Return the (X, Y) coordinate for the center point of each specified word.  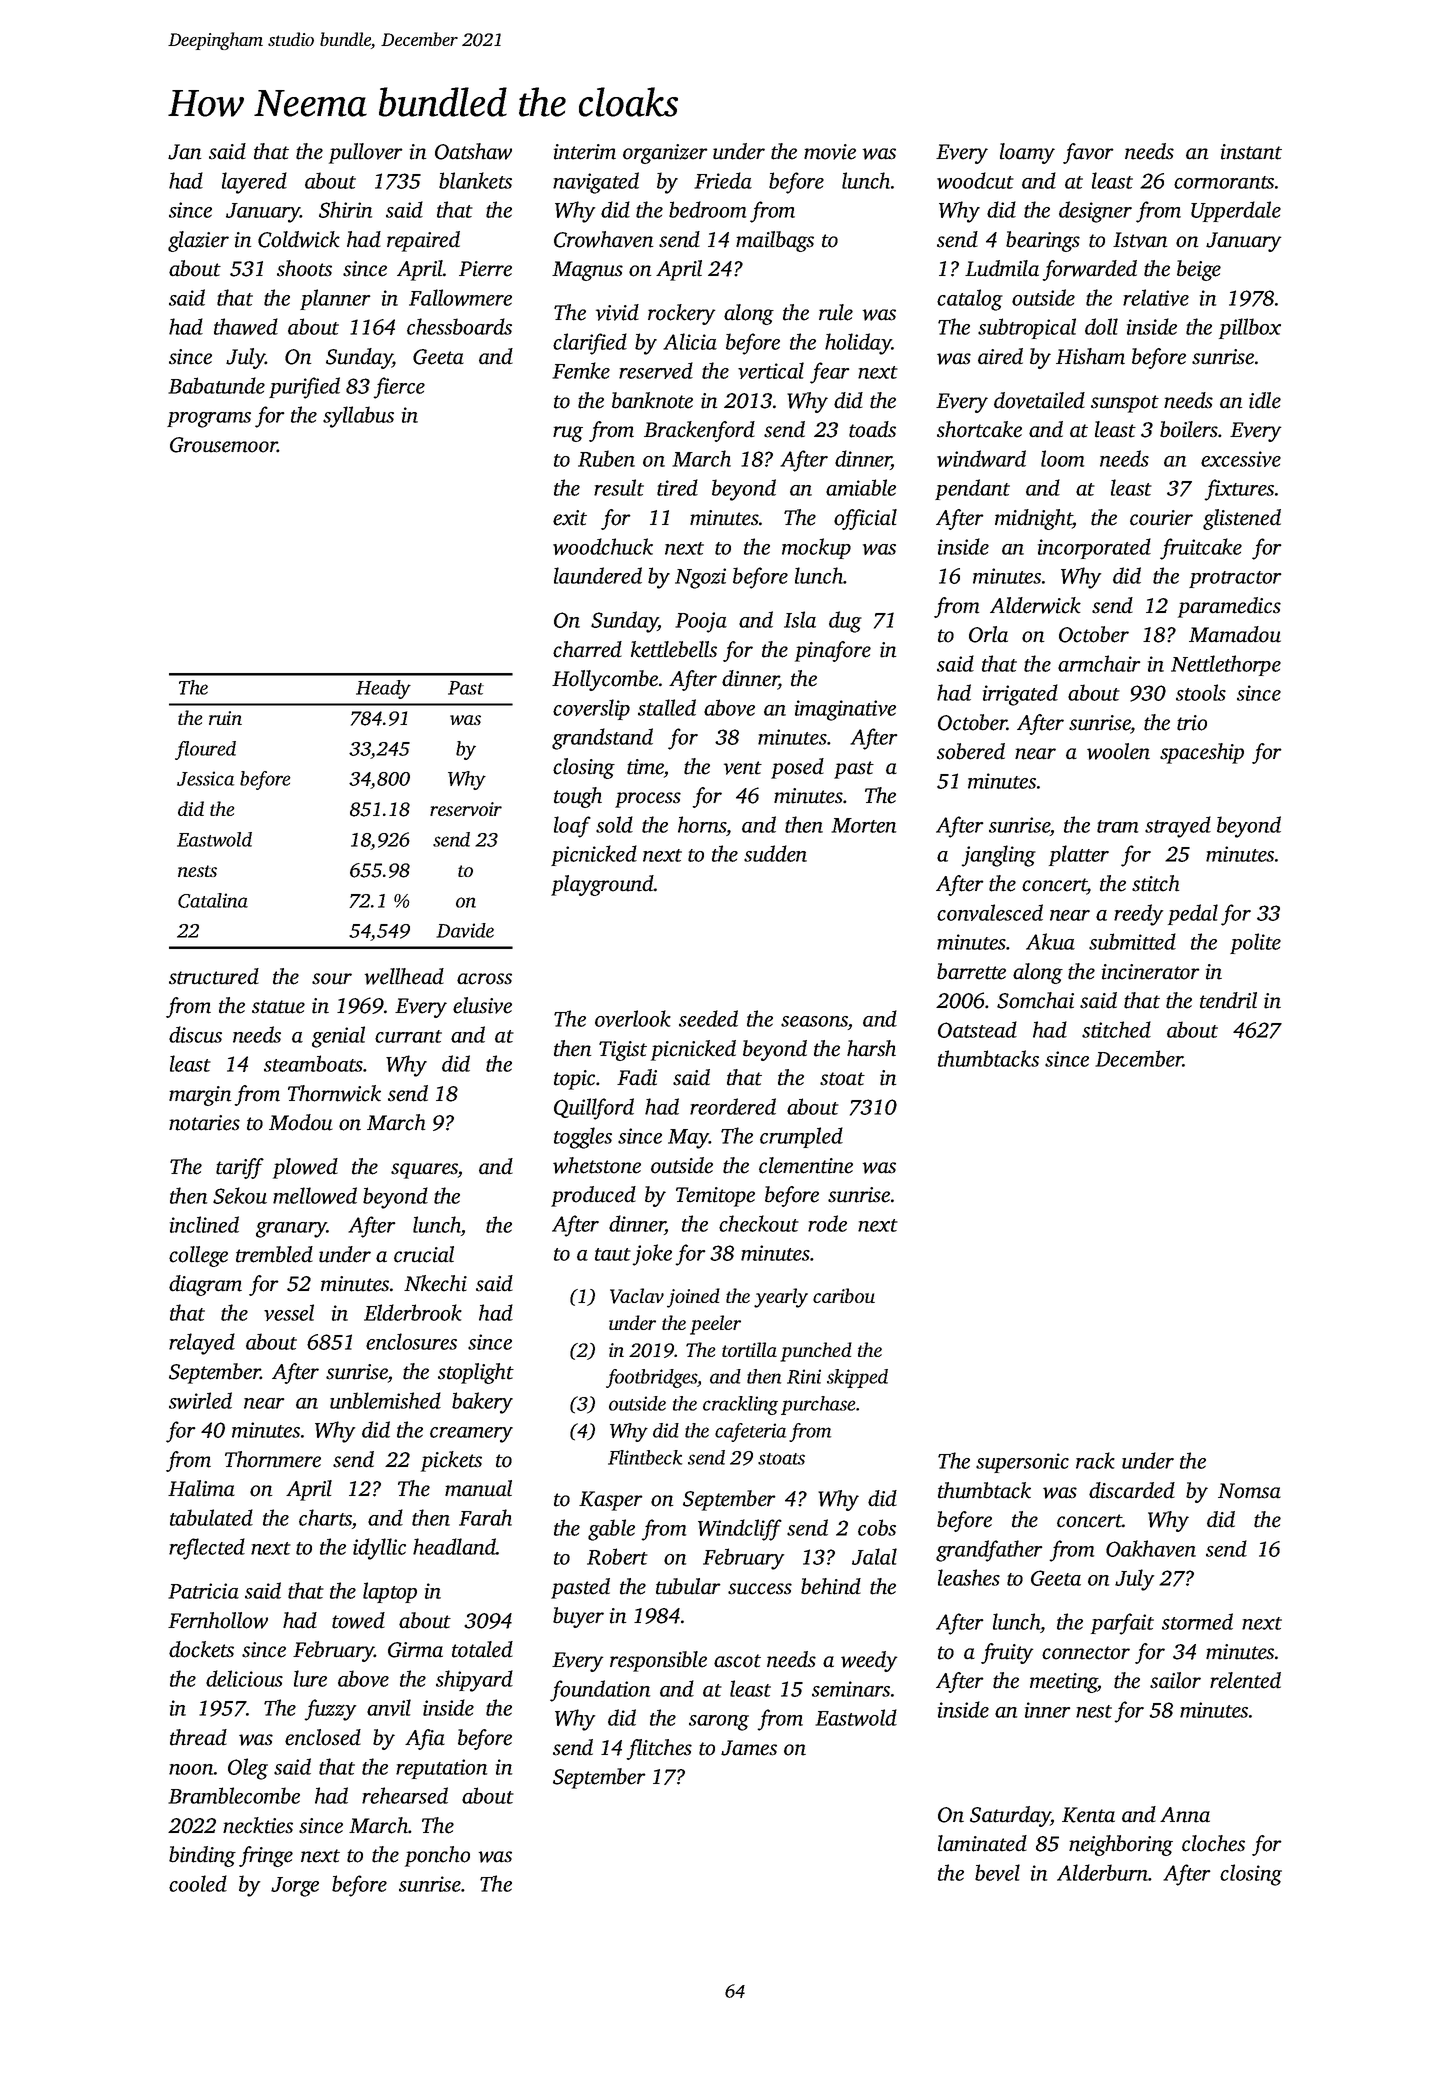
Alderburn (1102, 1872)
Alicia (690, 341)
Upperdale (1236, 211)
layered (254, 183)
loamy (1027, 153)
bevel (997, 1872)
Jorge (295, 1887)
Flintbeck (645, 1457)
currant (408, 1036)
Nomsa (1249, 1491)
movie (830, 152)
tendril (1228, 1000)
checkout (759, 1223)
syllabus (358, 417)
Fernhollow (218, 1620)
